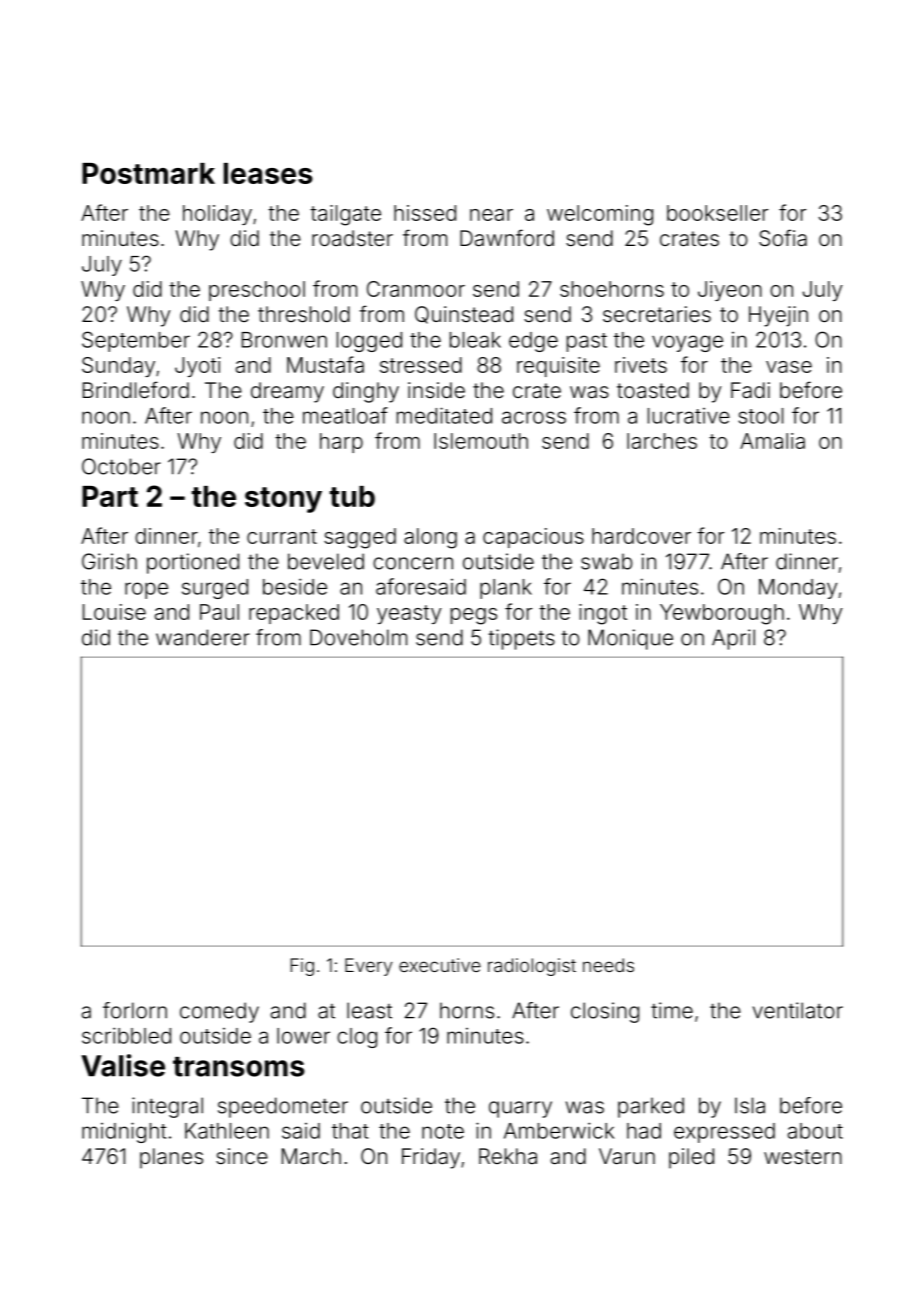 The image size is (924, 1311). What do you see at coordinates (239, 1067) in the document?
I see `transoms` at bounding box center [239, 1067].
